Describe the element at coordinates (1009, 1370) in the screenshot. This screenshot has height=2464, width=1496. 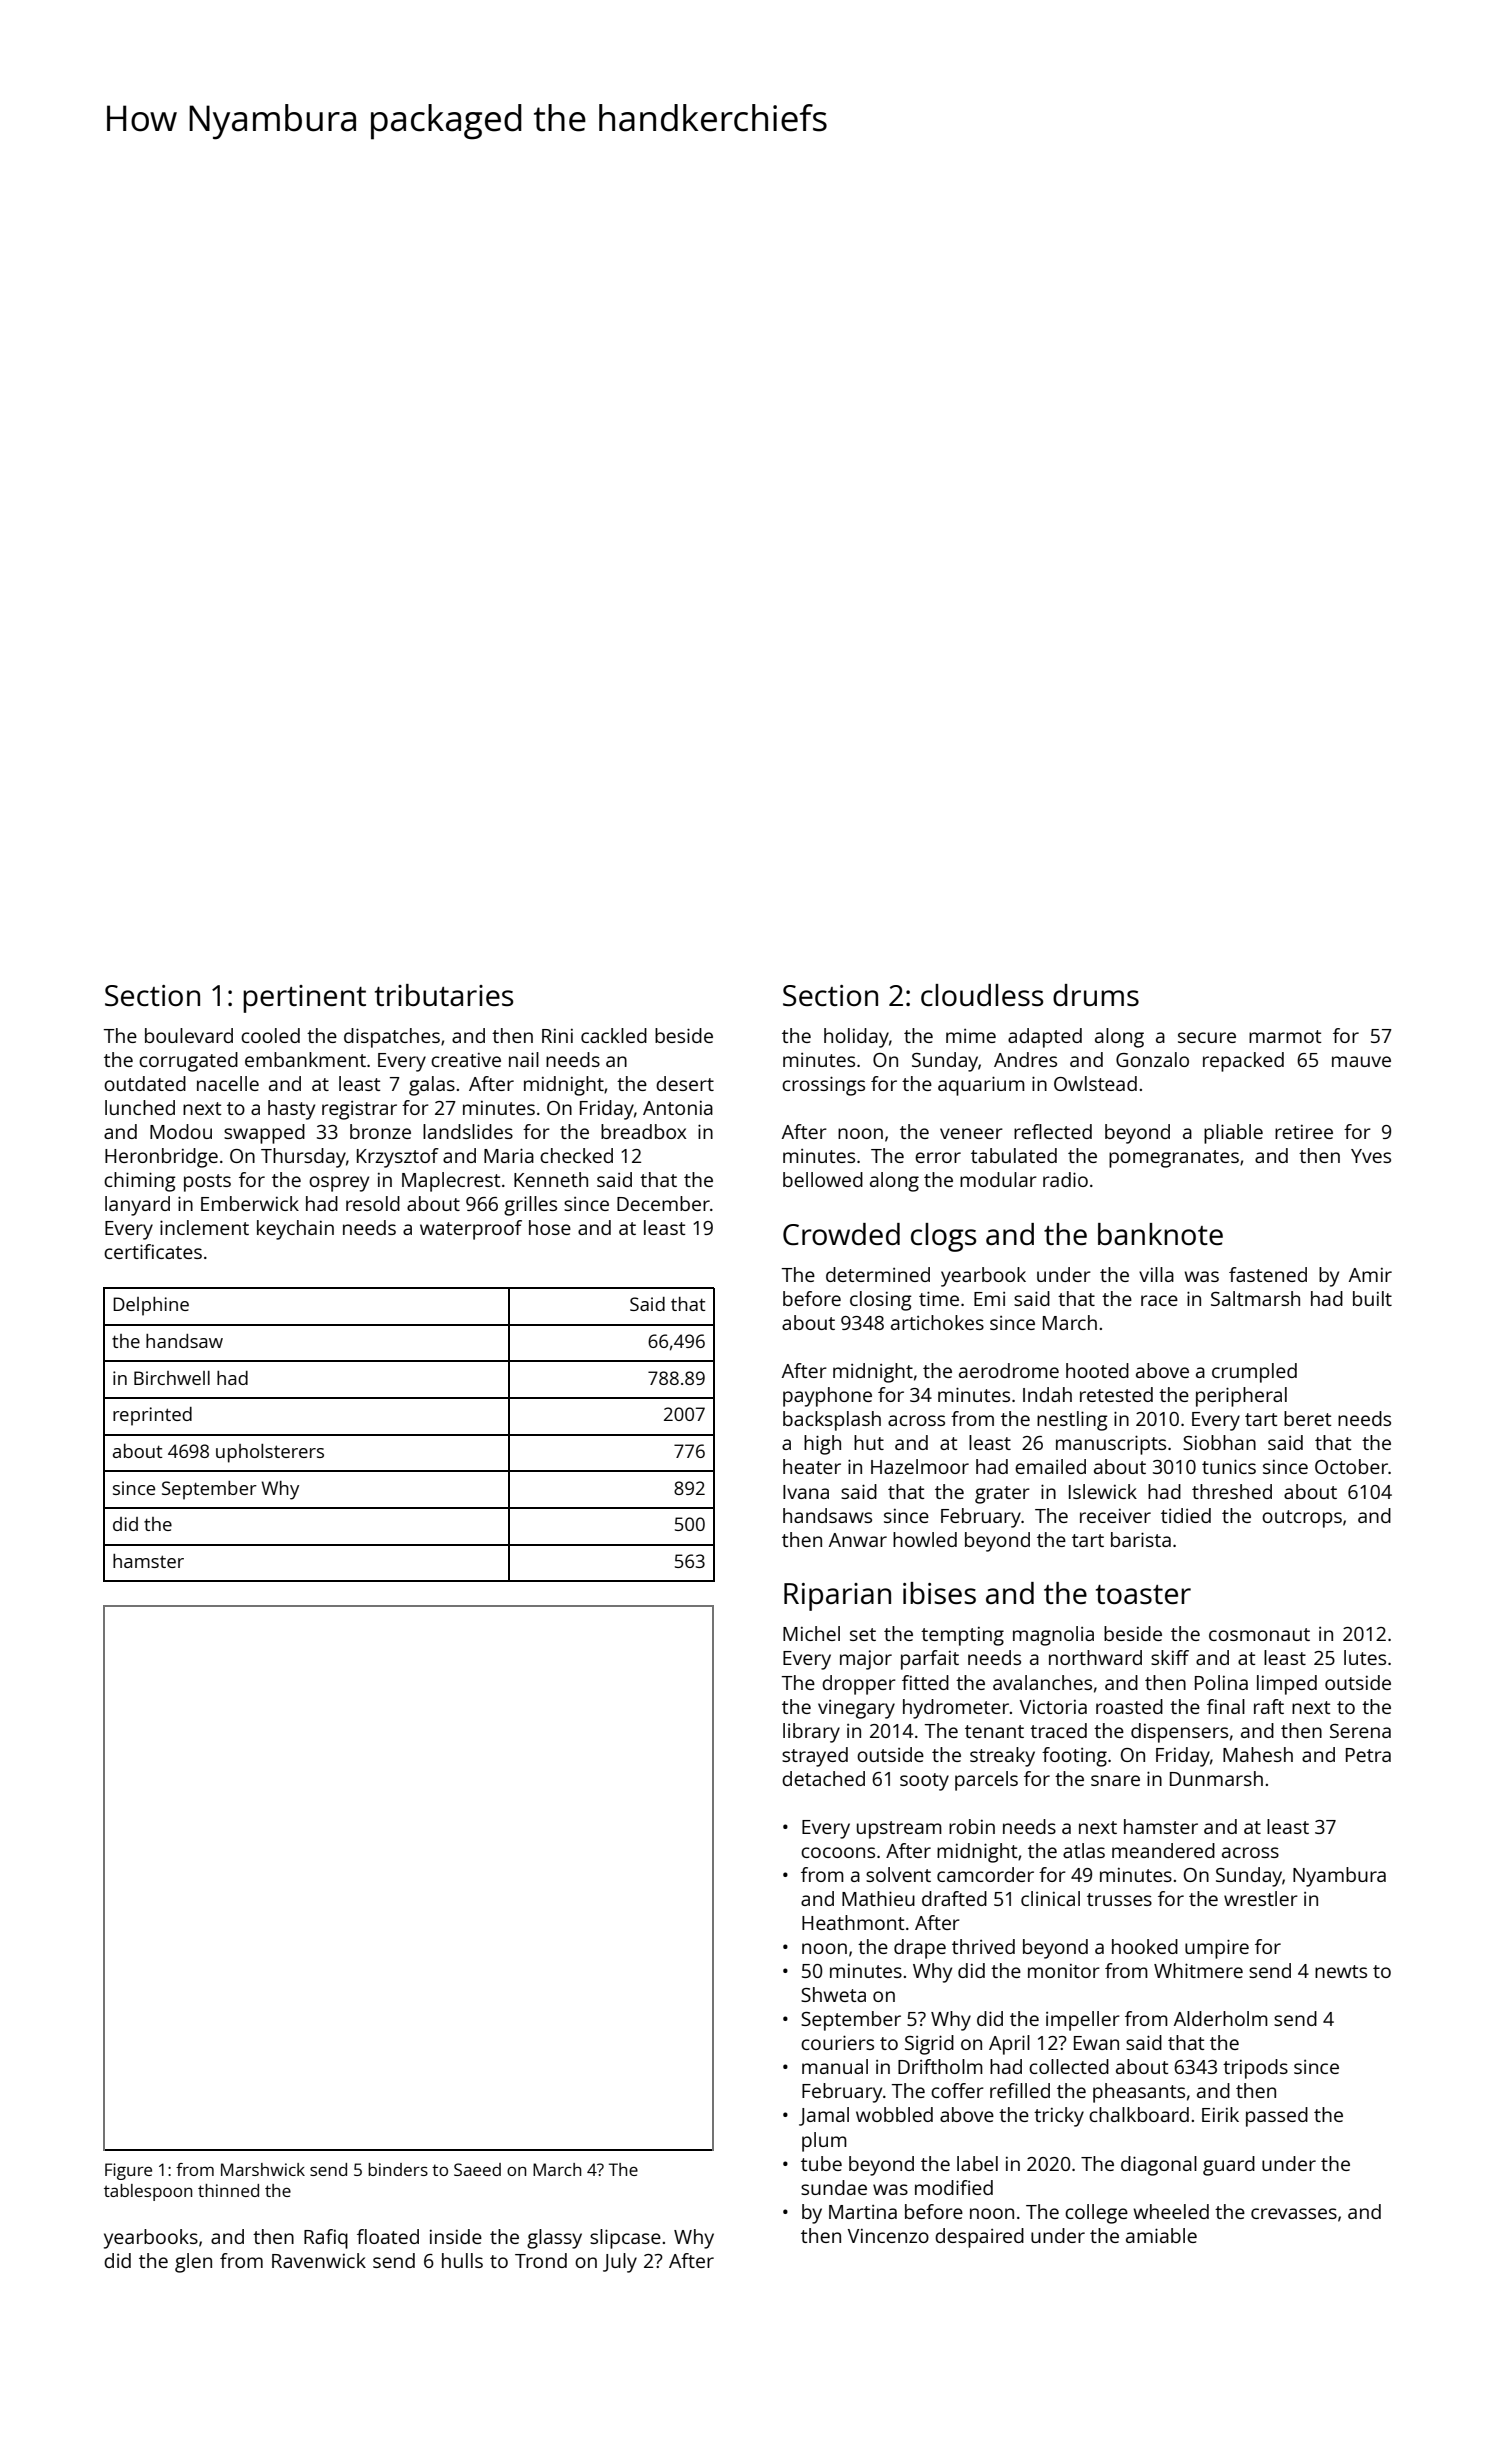
I see `aerodrome` at that location.
